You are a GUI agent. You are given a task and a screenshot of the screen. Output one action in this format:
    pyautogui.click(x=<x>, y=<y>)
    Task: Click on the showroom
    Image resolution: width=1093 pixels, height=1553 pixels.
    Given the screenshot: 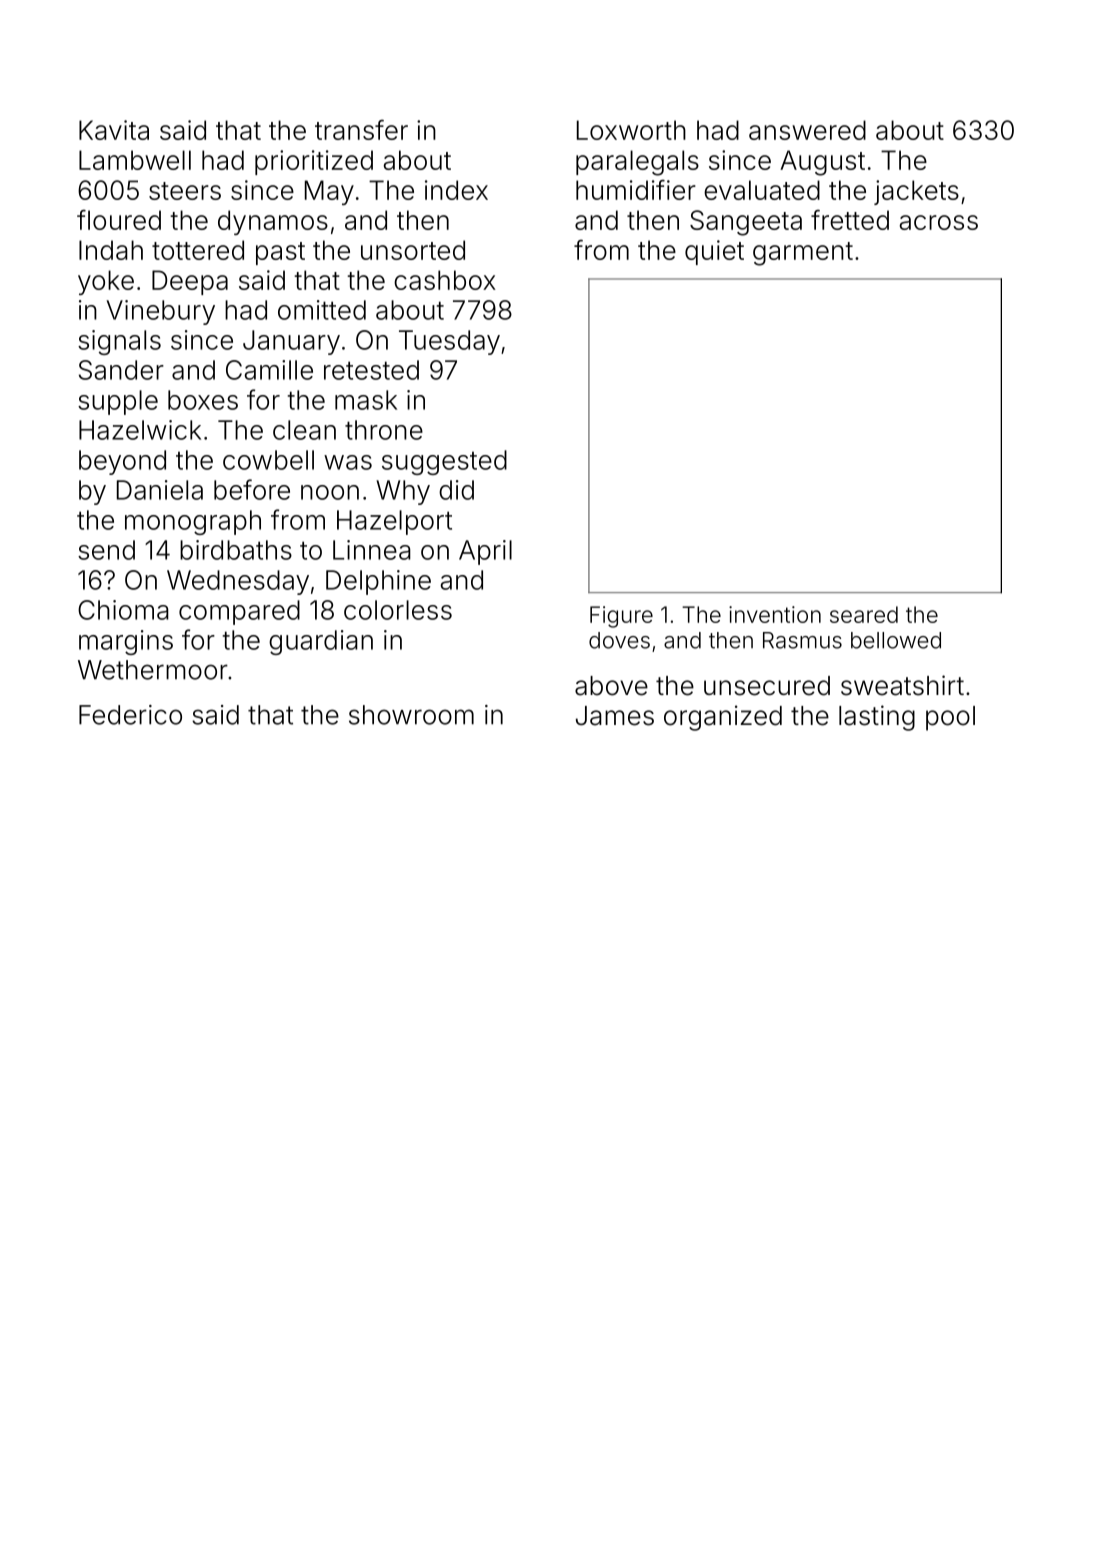 What is the action you would take?
    pyautogui.click(x=411, y=715)
